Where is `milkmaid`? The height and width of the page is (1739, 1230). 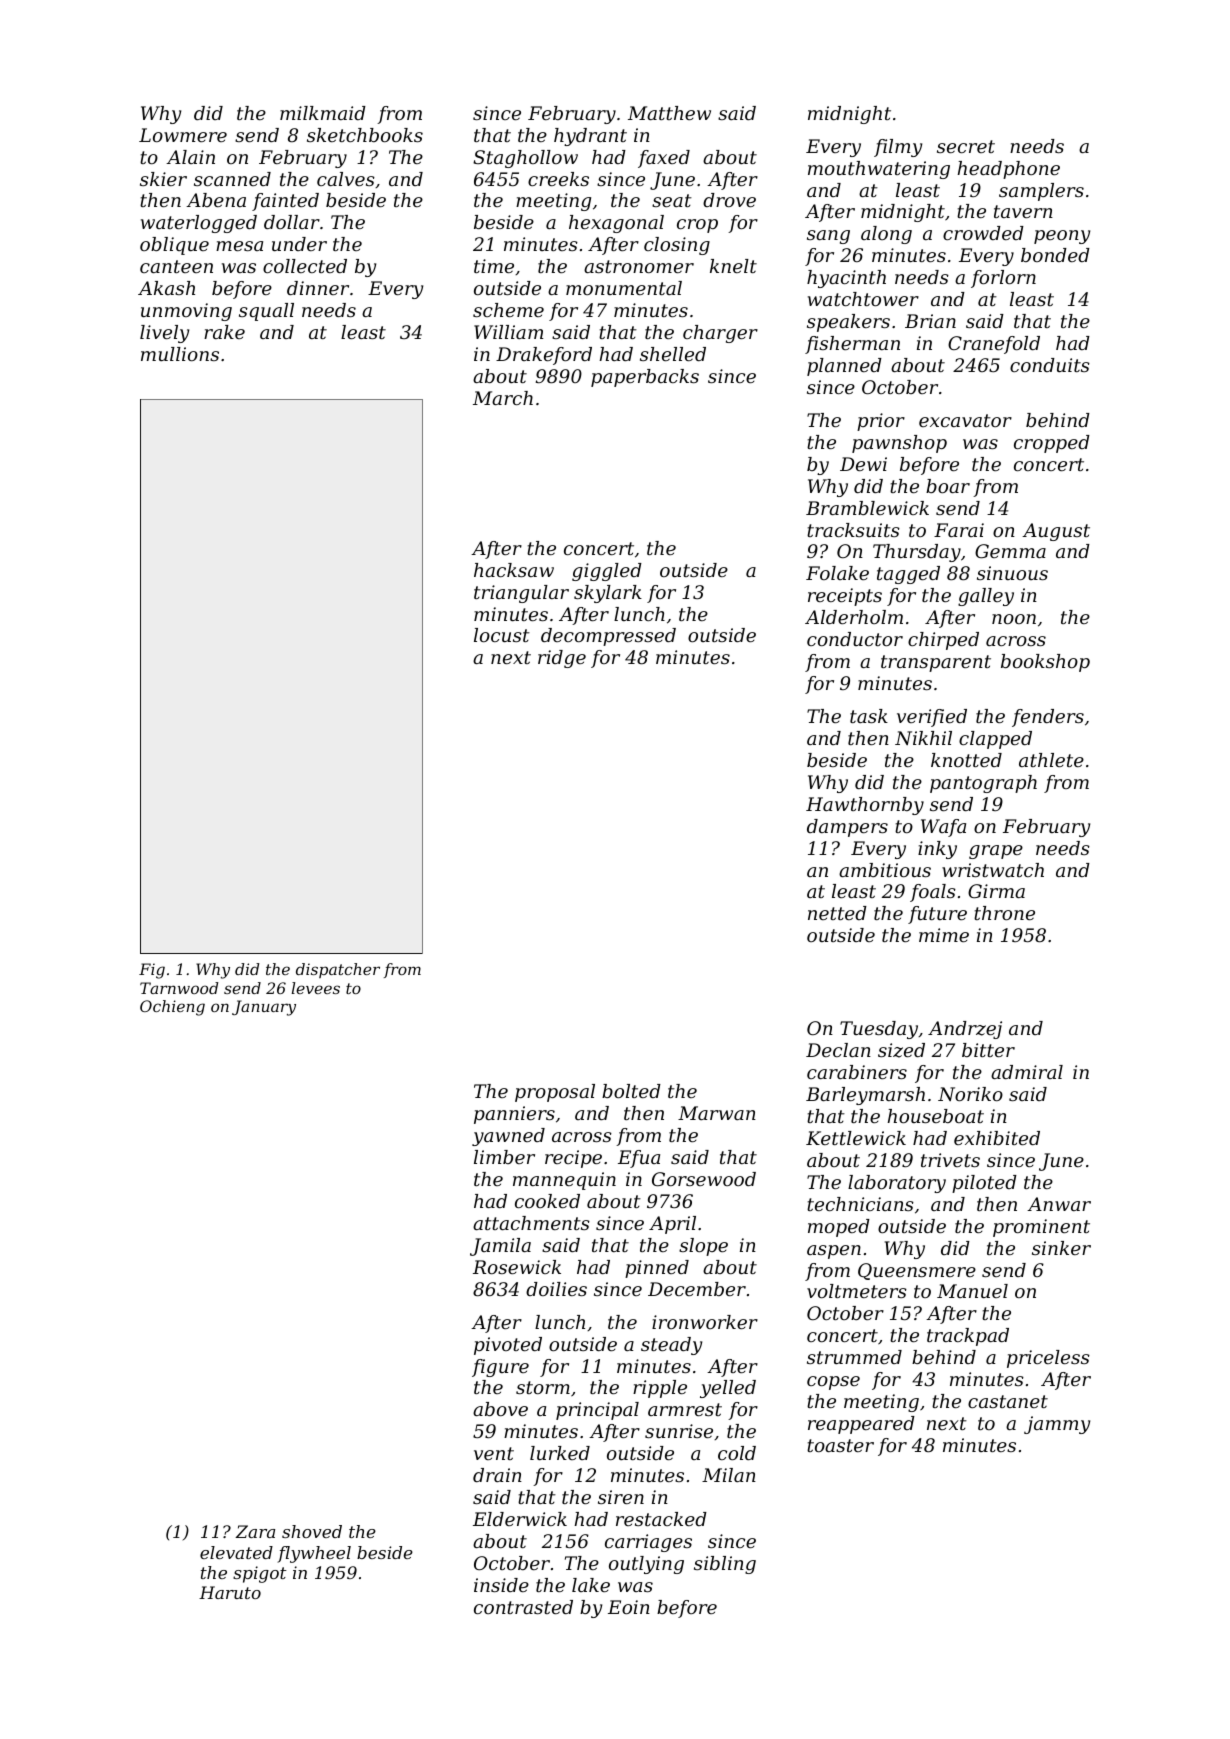
milkmaid is located at coordinates (323, 113).
